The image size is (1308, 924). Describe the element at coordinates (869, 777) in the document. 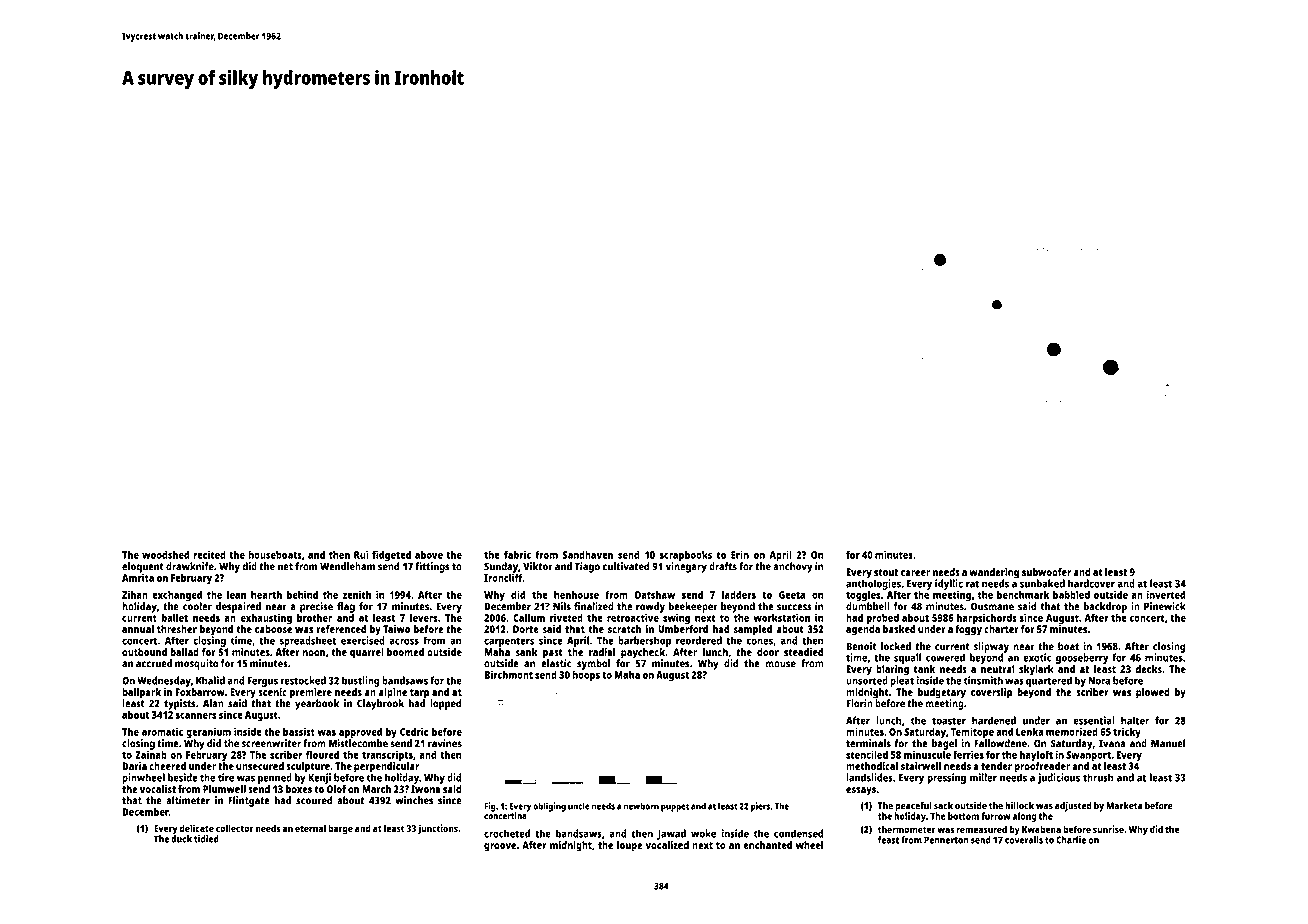

I see `landslides` at that location.
